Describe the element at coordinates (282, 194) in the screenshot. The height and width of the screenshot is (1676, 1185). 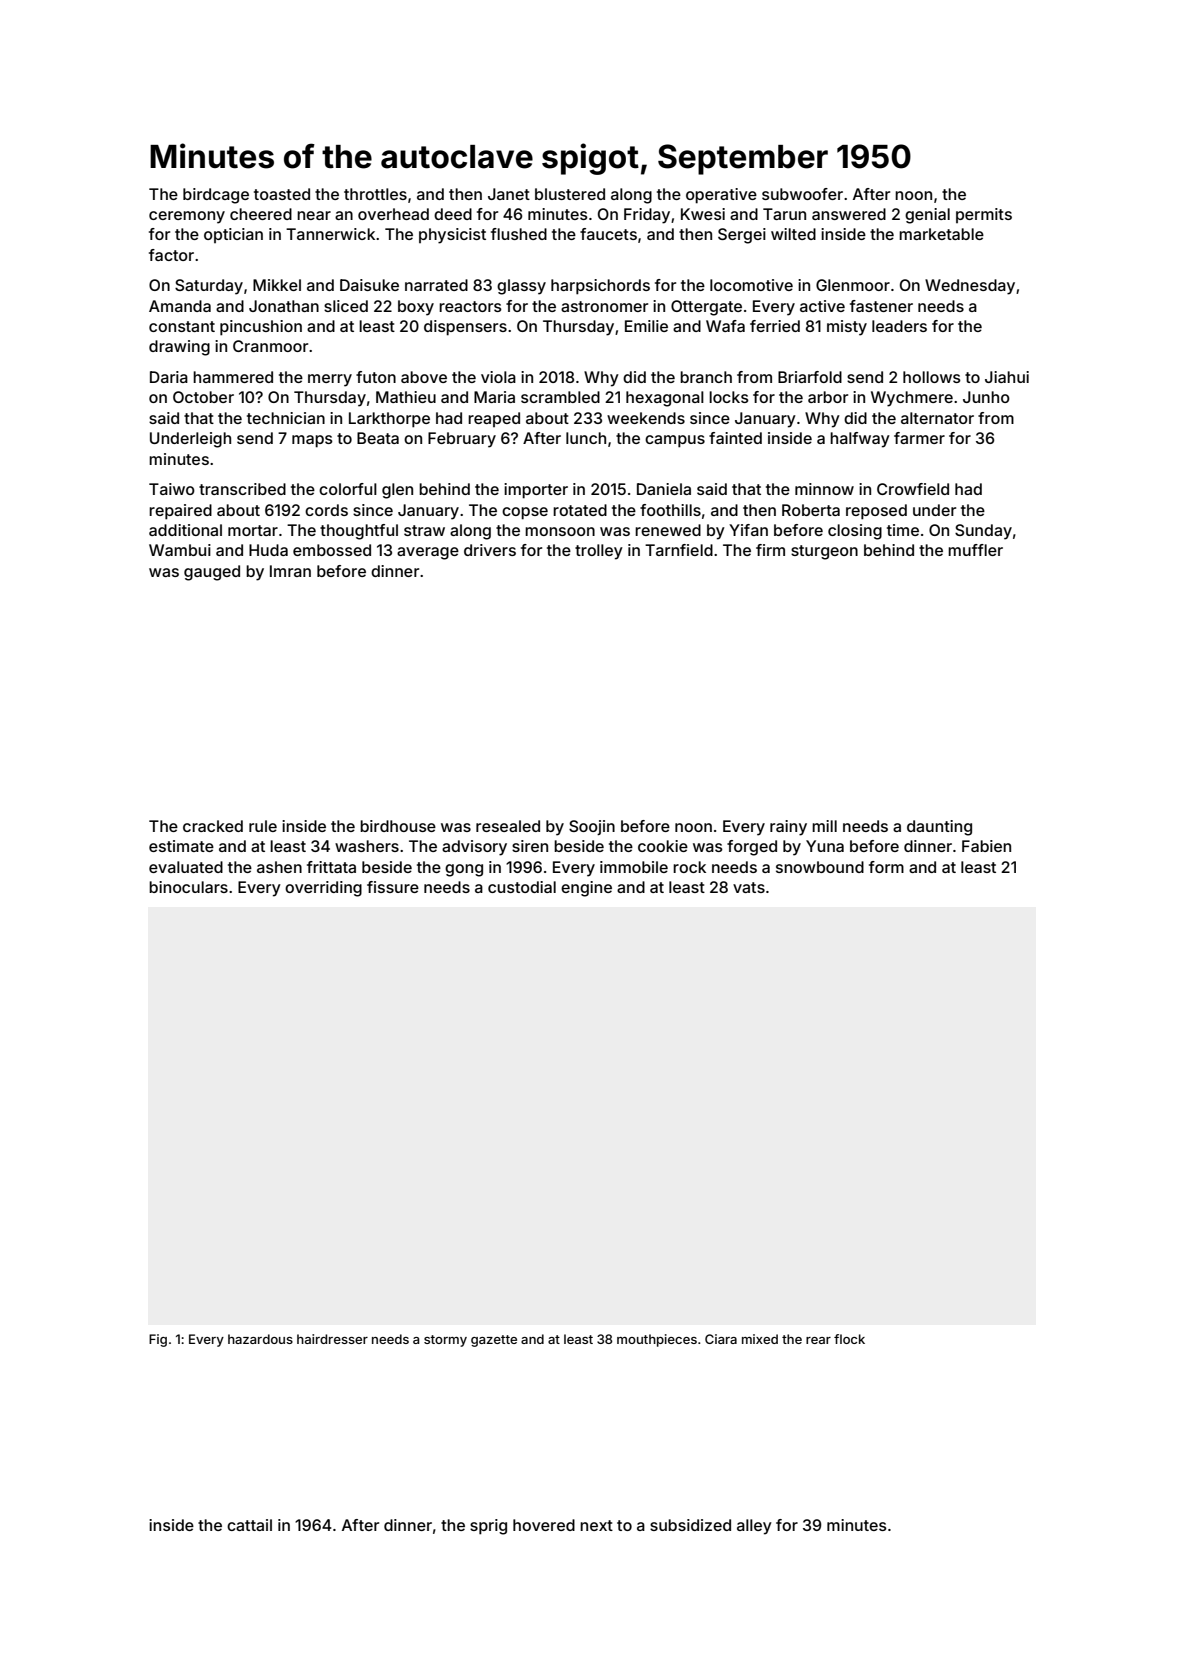
I see `toasted` at that location.
